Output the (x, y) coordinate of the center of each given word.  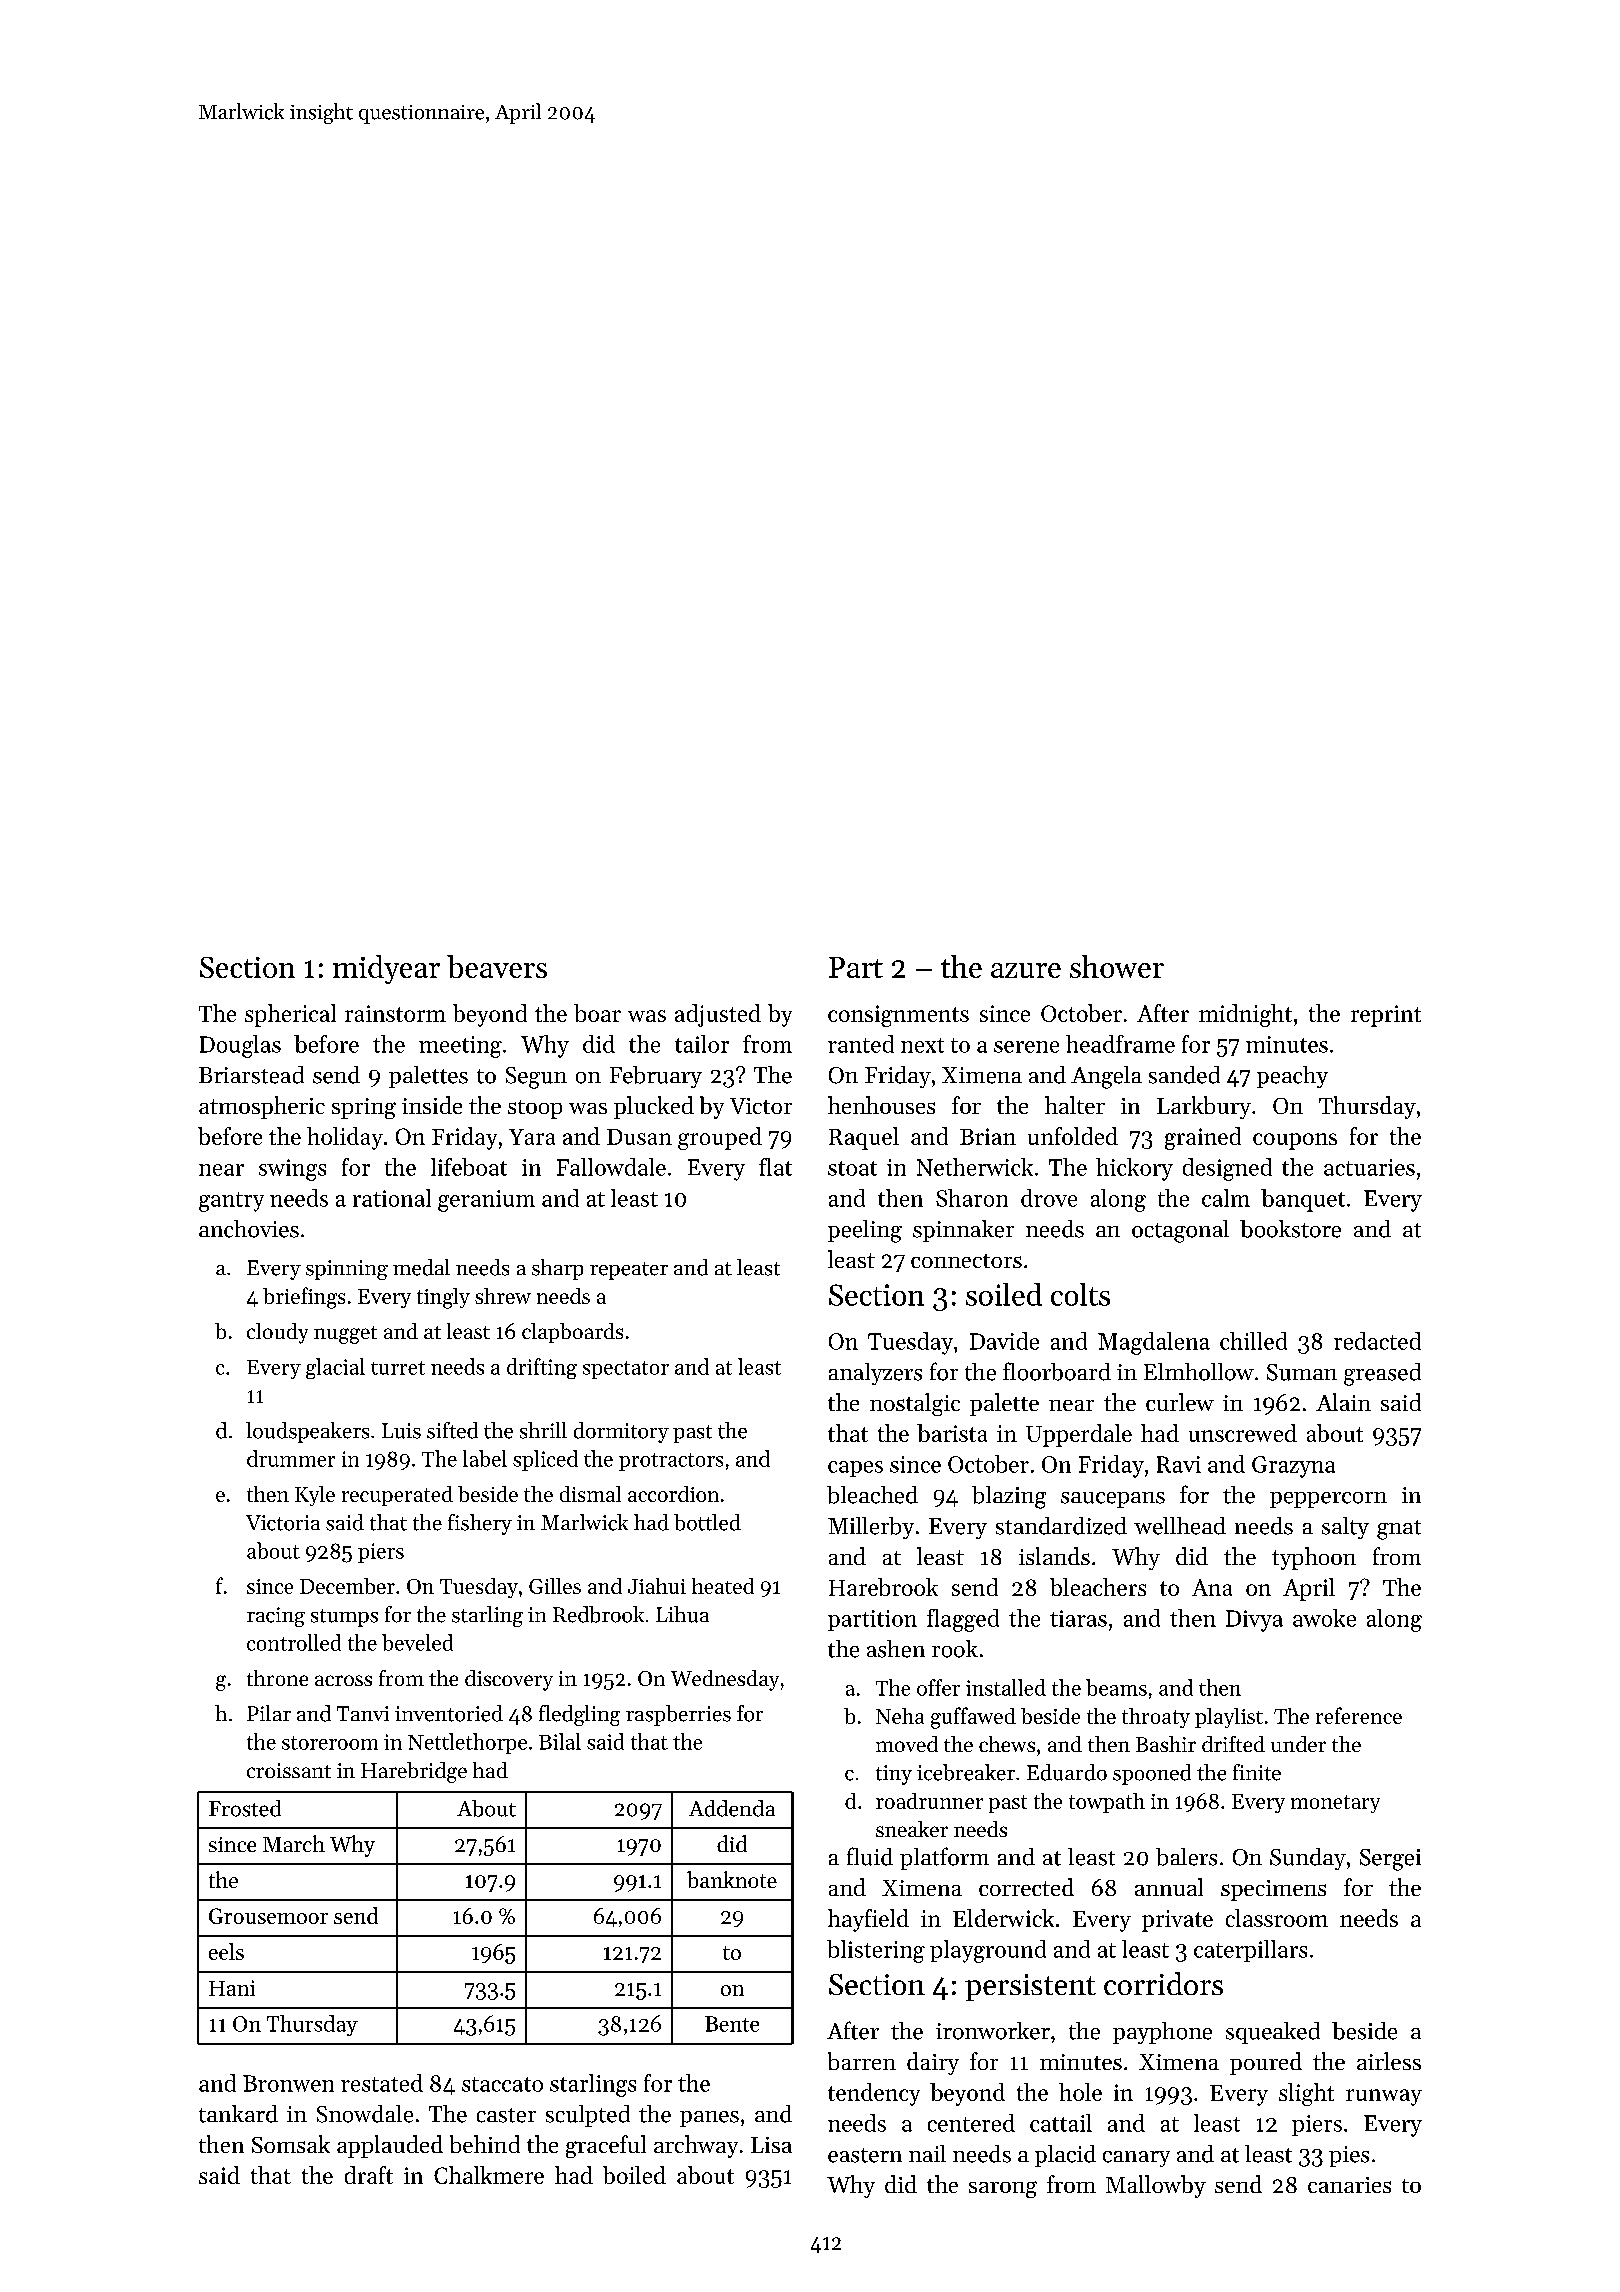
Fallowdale (611, 1167)
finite (1257, 1772)
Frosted (245, 1808)
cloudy (277, 1333)
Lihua (682, 1614)
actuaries (1369, 1167)
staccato (502, 2084)
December (347, 1586)
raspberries (678, 1715)
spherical (290, 1015)
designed (1227, 1169)
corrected (1026, 1887)
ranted (861, 1044)
